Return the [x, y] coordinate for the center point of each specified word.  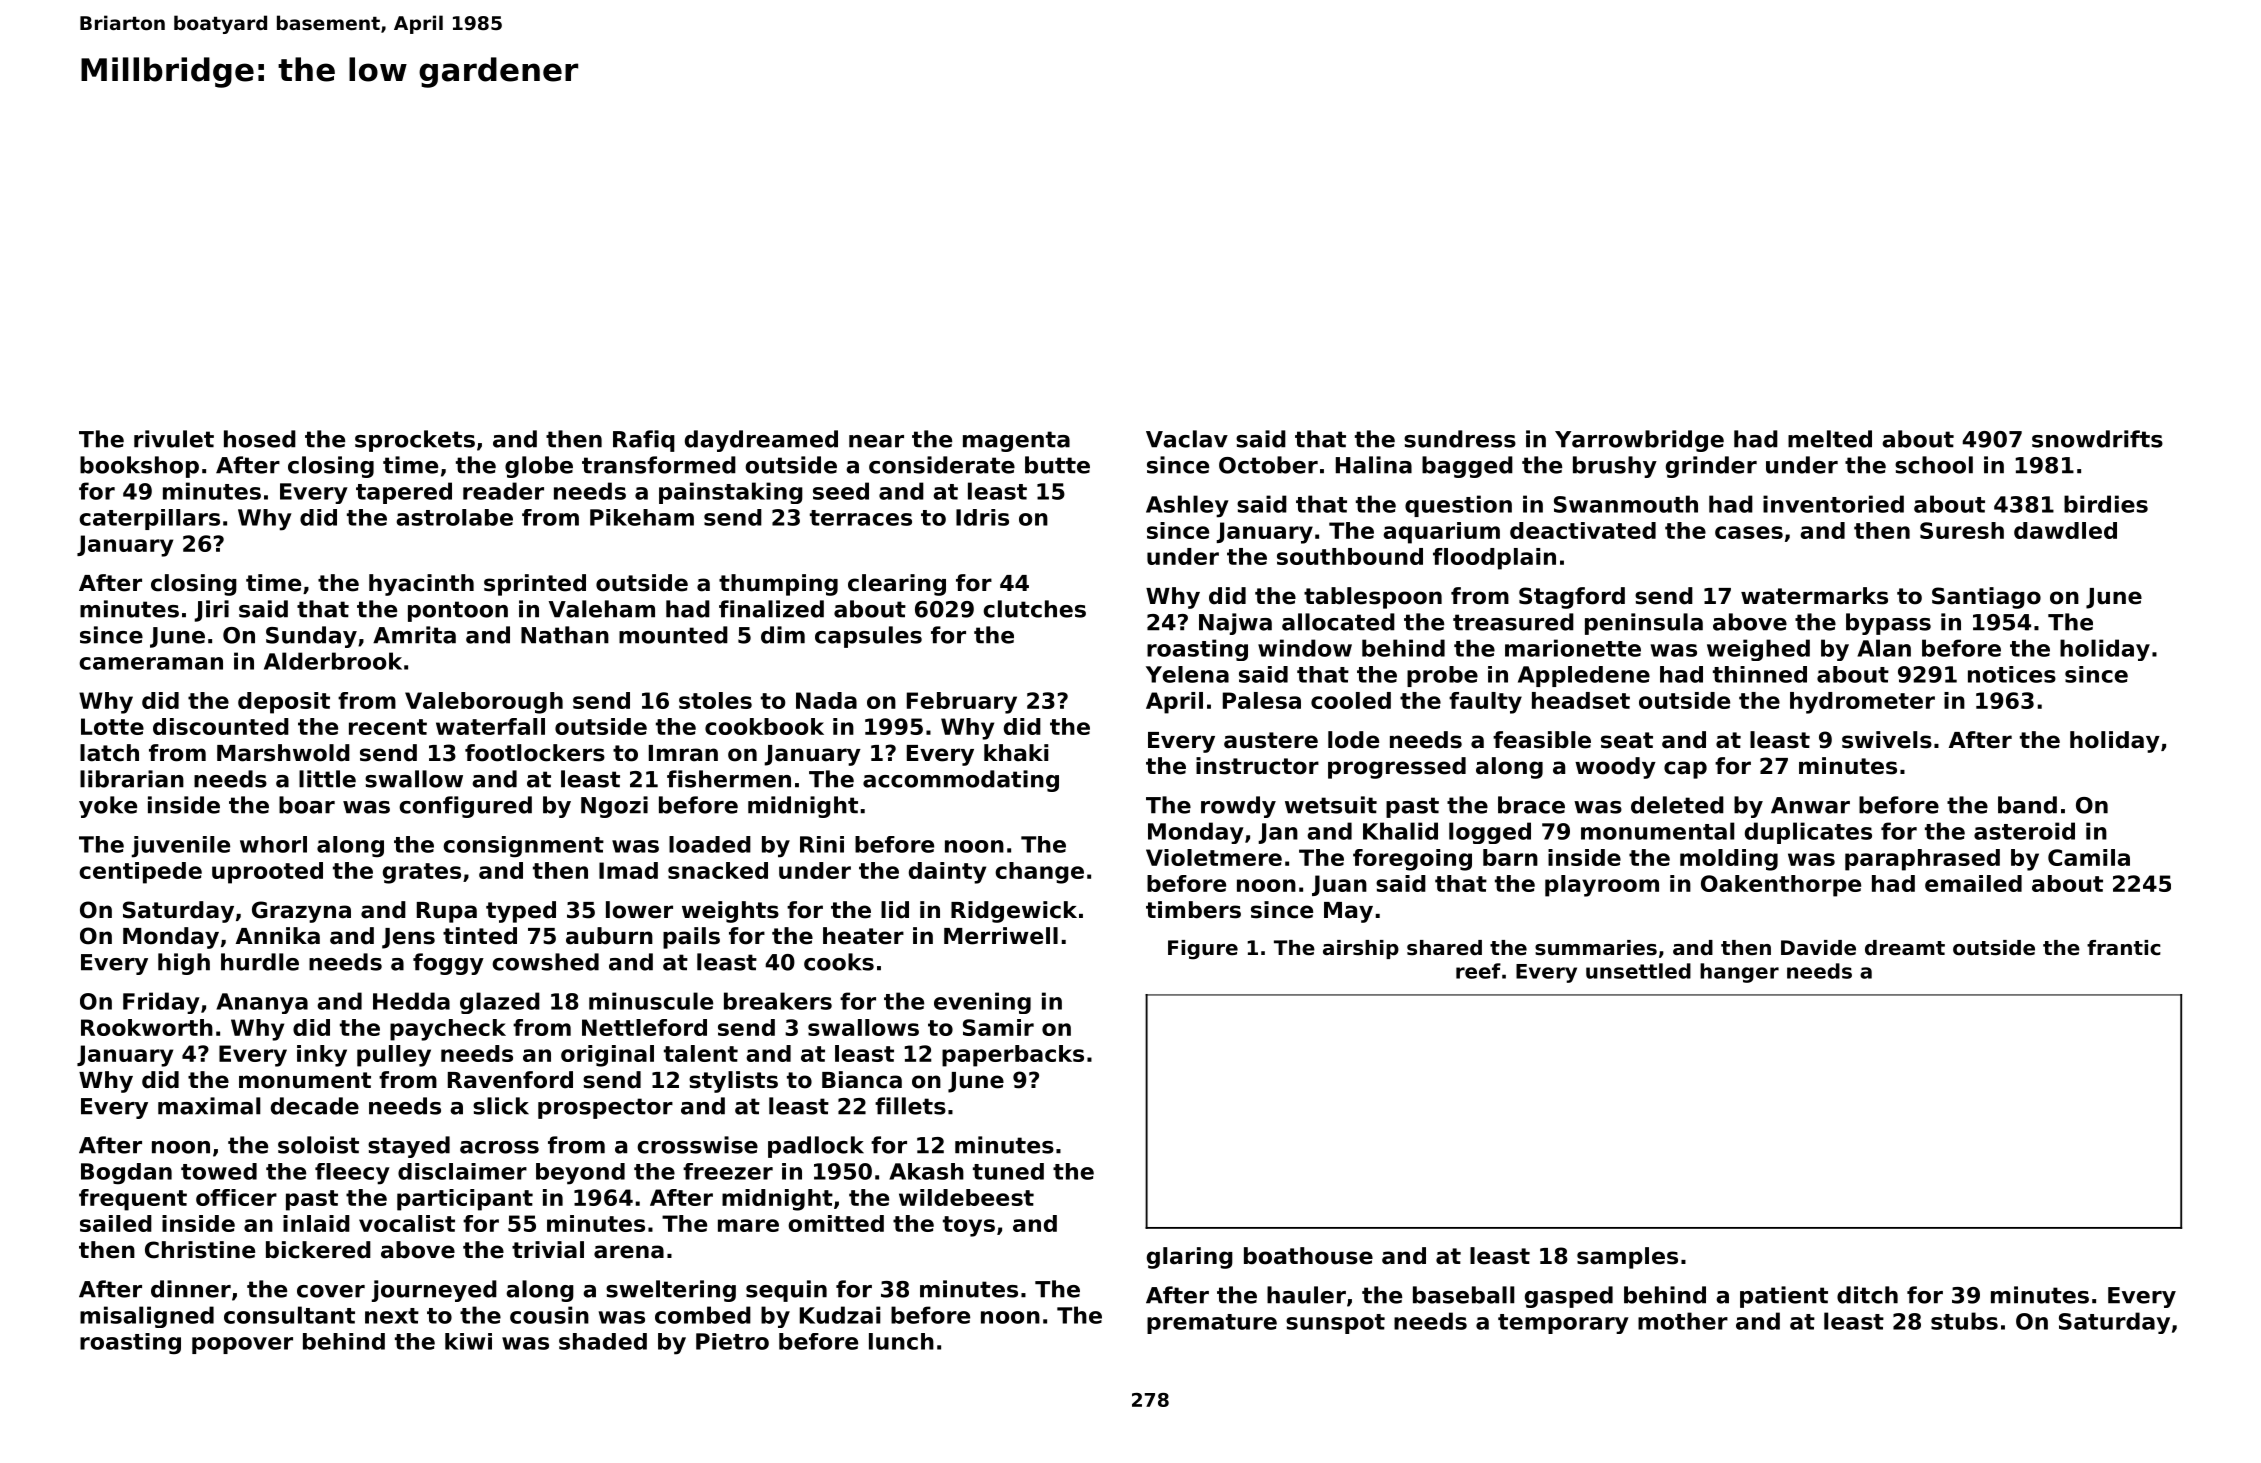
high [184, 964]
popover [242, 1345]
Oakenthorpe [1781, 886]
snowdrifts [2097, 439]
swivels [1887, 740]
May [1348, 912]
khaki [1016, 753]
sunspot [1335, 1324]
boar [307, 805]
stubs [1964, 1321]
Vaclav [1187, 439]
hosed [260, 439]
